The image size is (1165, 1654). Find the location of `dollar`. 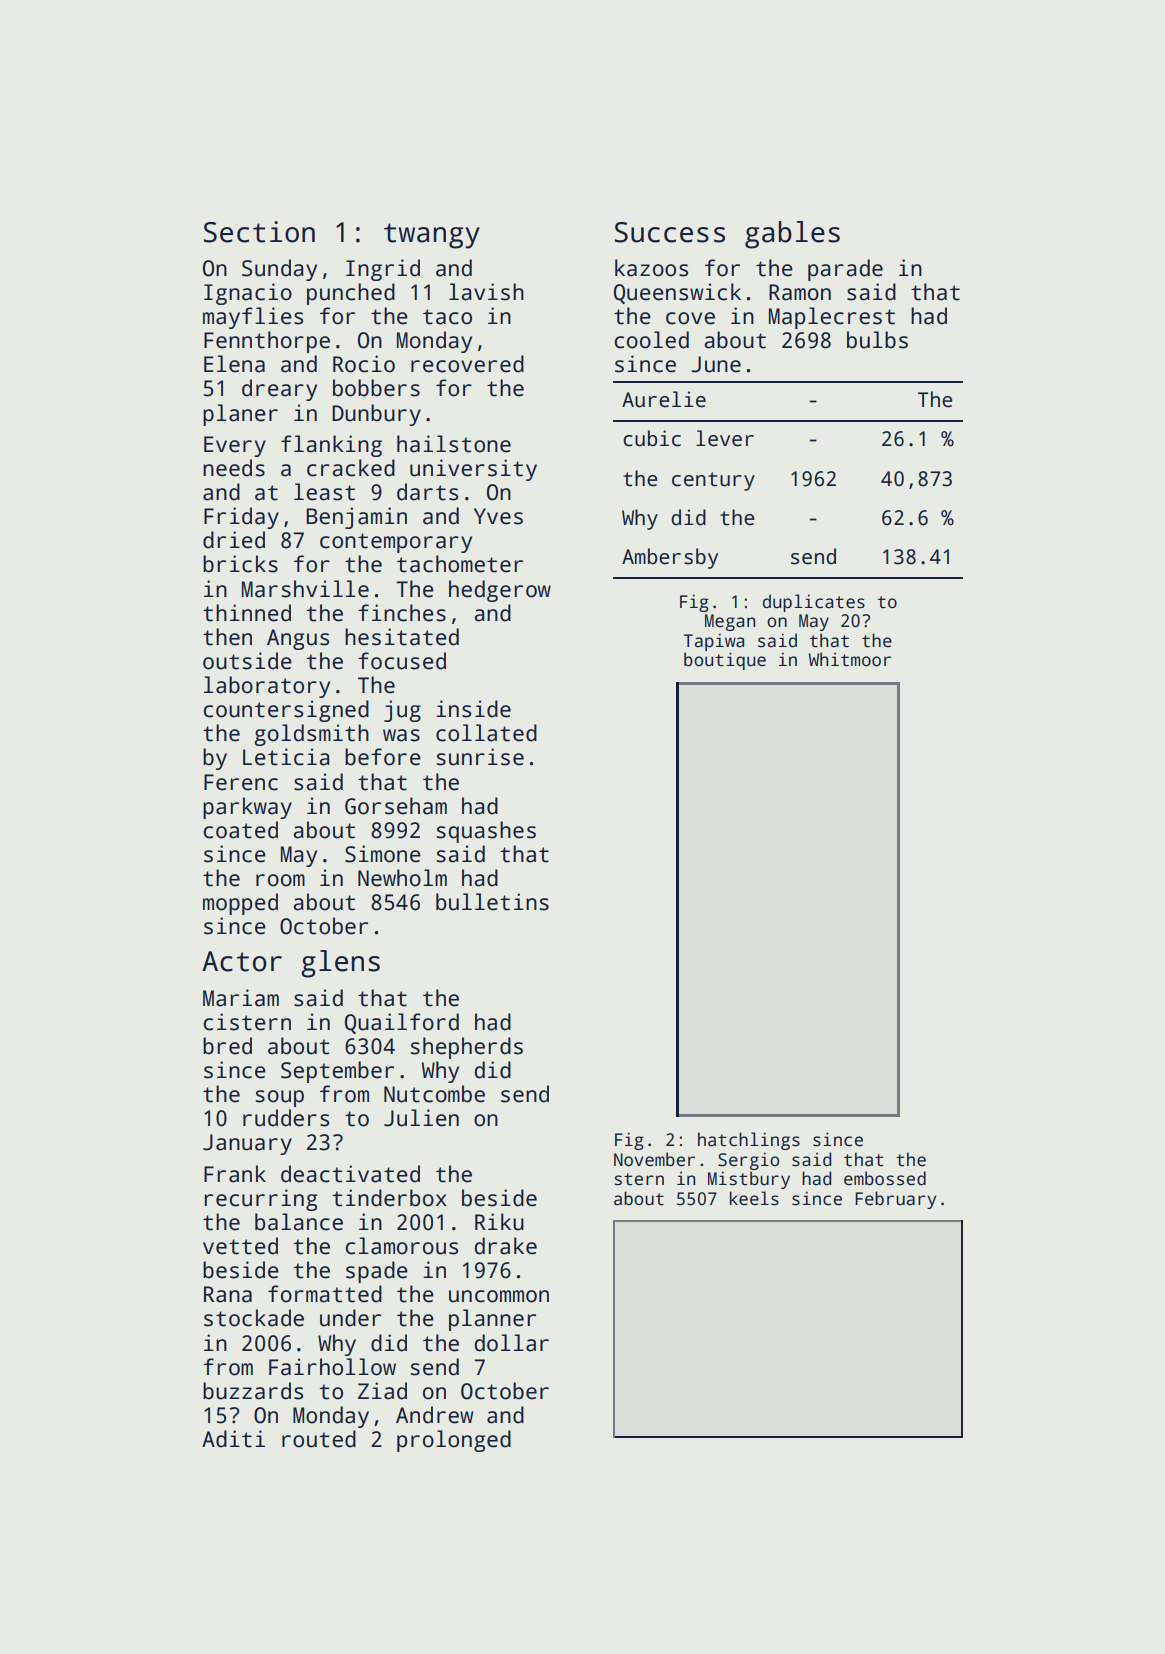

dollar is located at coordinates (512, 1343).
